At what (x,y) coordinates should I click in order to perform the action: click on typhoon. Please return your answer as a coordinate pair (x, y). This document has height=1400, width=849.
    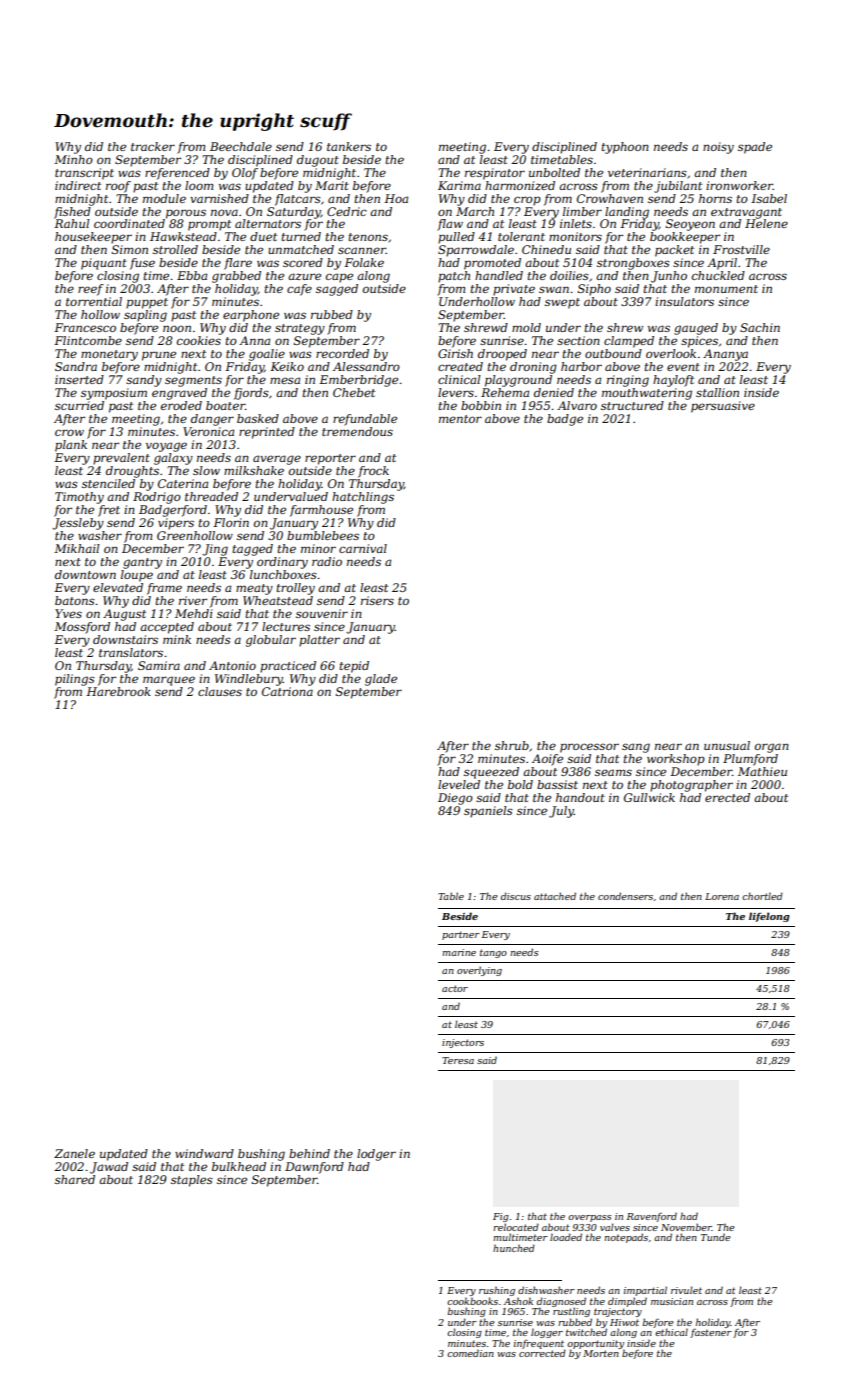
    Looking at the image, I should click on (625, 148).
